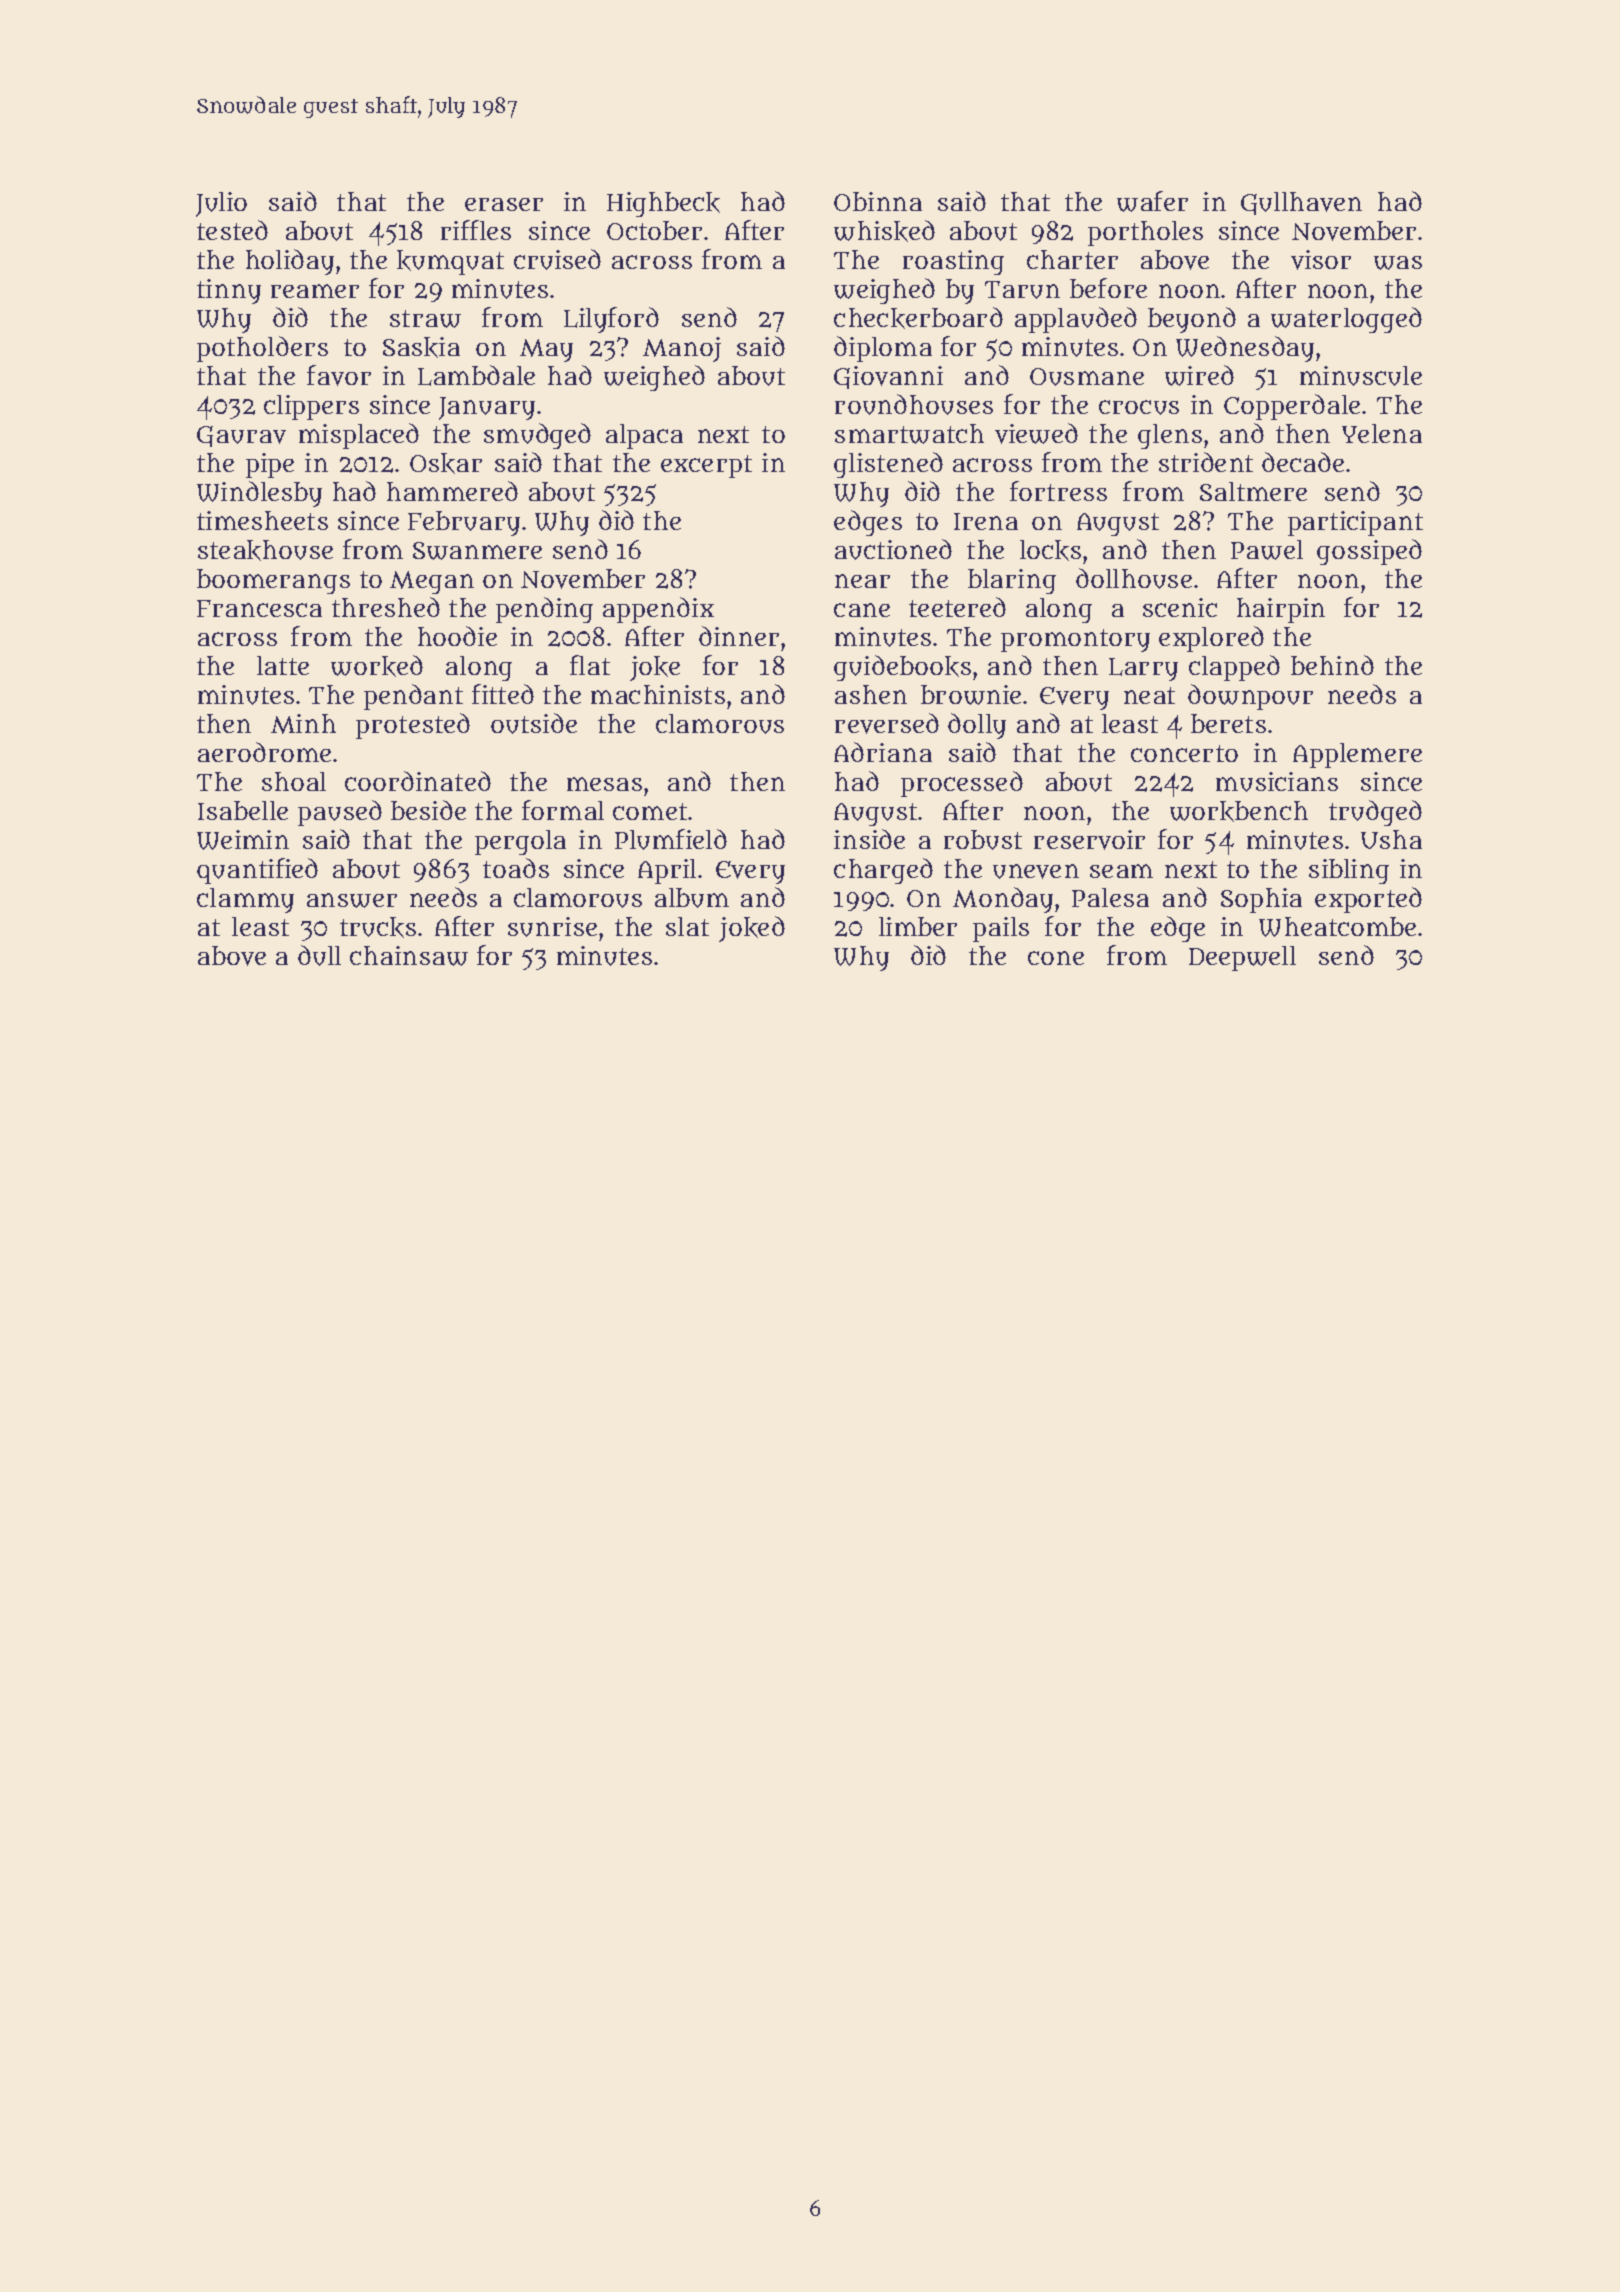 This screenshot has width=1620, height=2292. I want to click on beside, so click(428, 810).
